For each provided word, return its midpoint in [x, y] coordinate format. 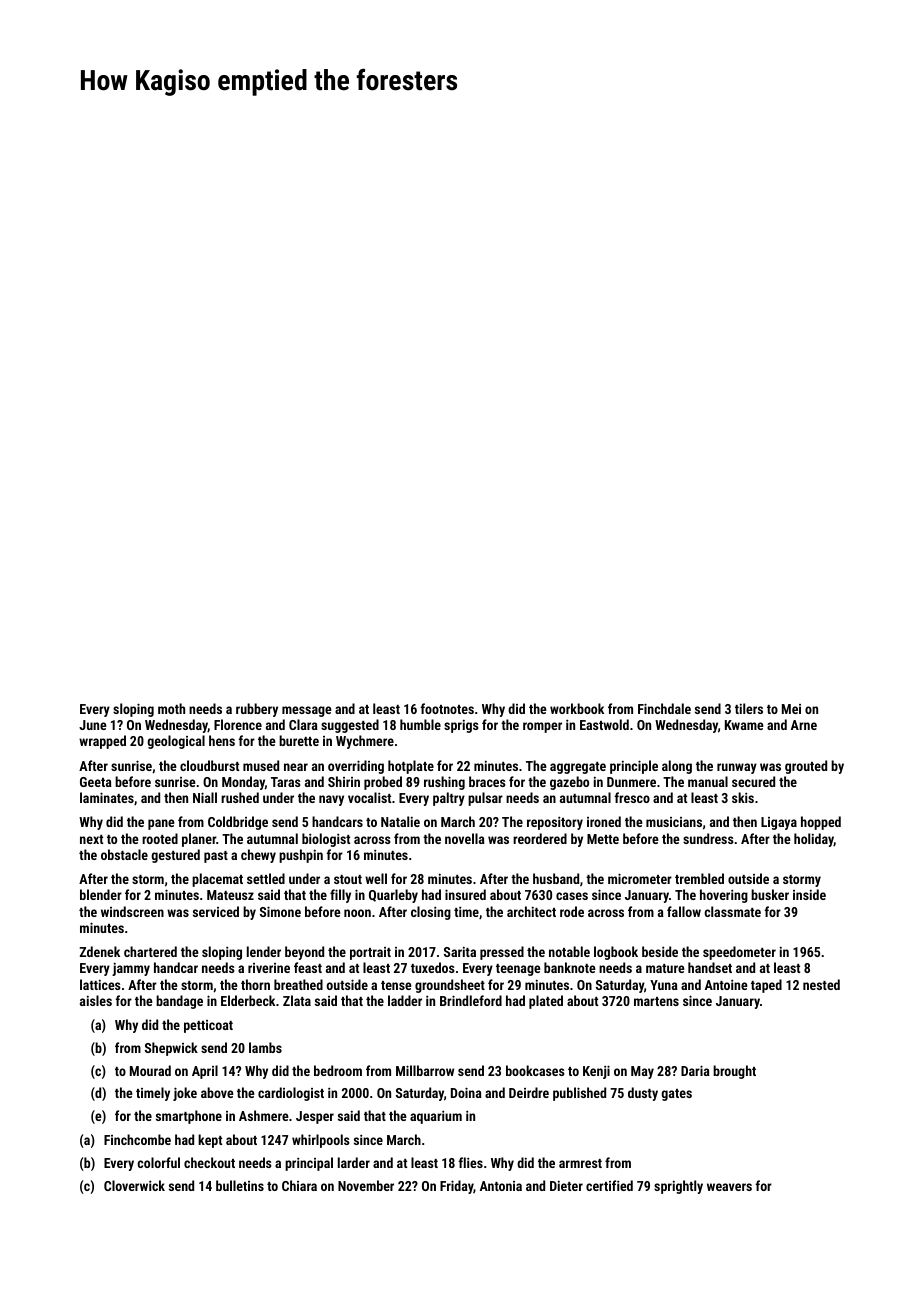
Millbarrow [425, 1070]
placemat [217, 880]
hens [222, 740]
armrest [580, 1163]
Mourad [150, 1070]
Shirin [344, 781]
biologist [326, 840]
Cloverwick [134, 1185]
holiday [814, 840]
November [366, 1185]
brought [734, 1072]
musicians [674, 822]
